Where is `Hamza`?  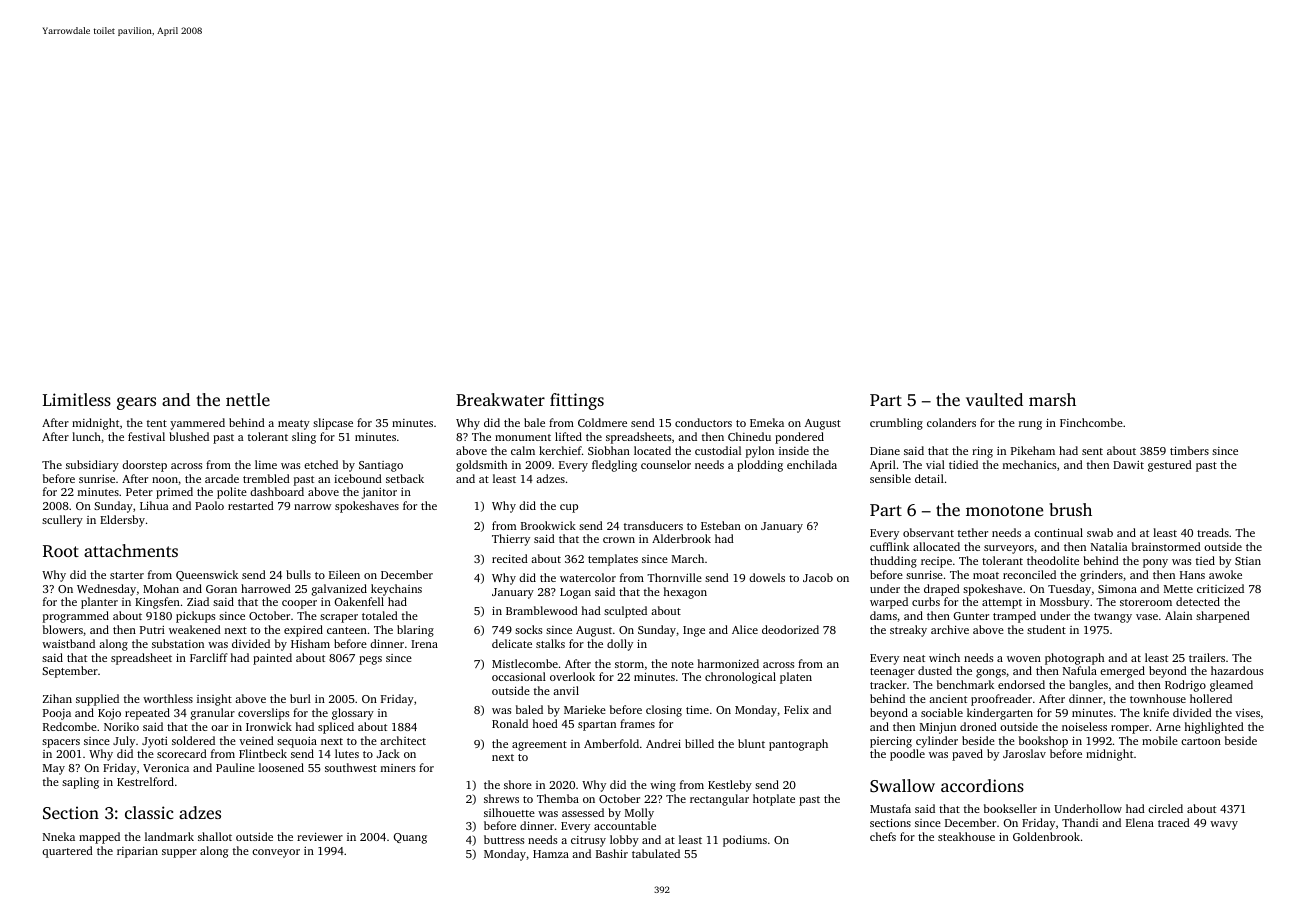 Hamza is located at coordinates (551, 854).
